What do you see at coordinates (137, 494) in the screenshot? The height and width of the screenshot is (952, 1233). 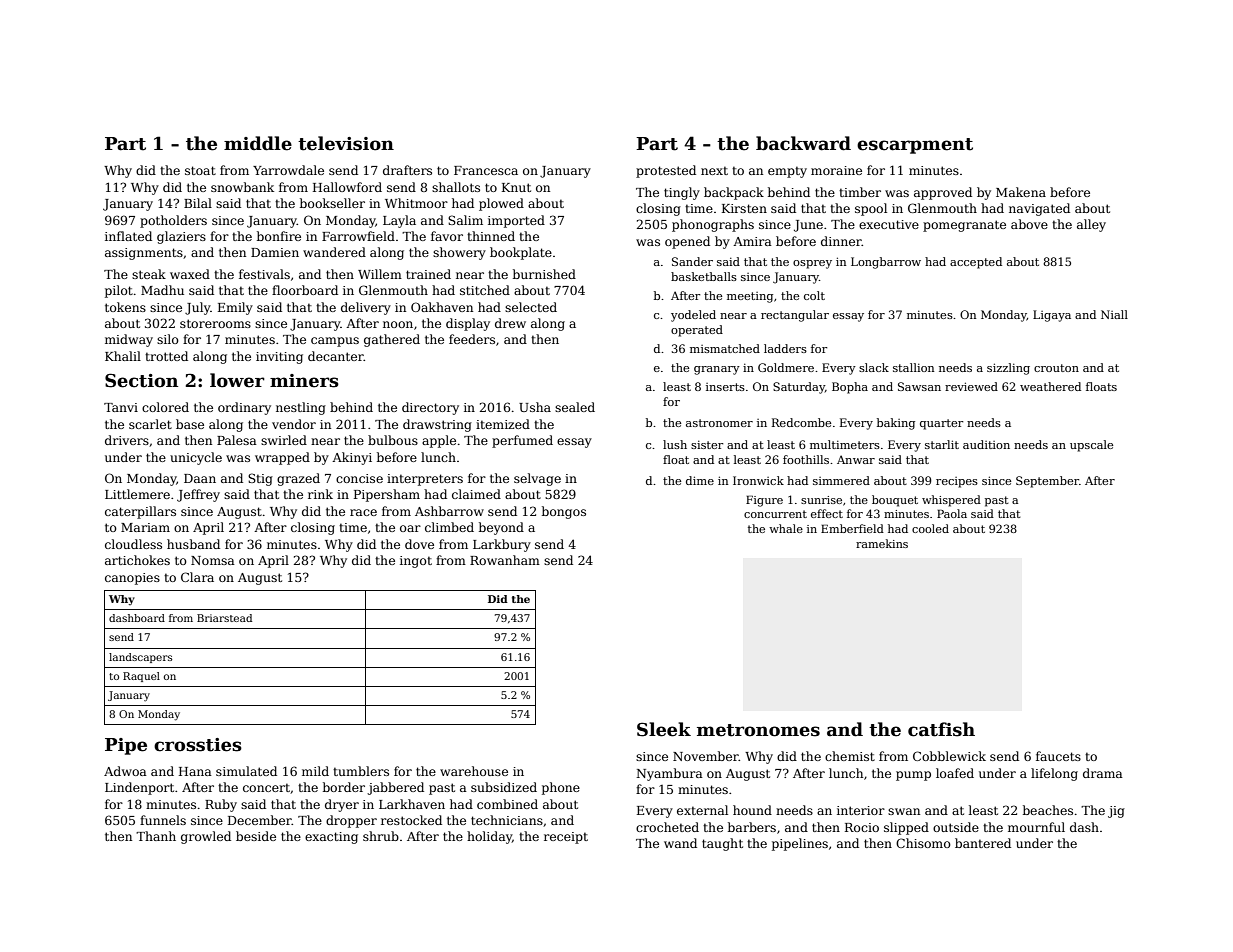 I see `Littlemere` at bounding box center [137, 494].
